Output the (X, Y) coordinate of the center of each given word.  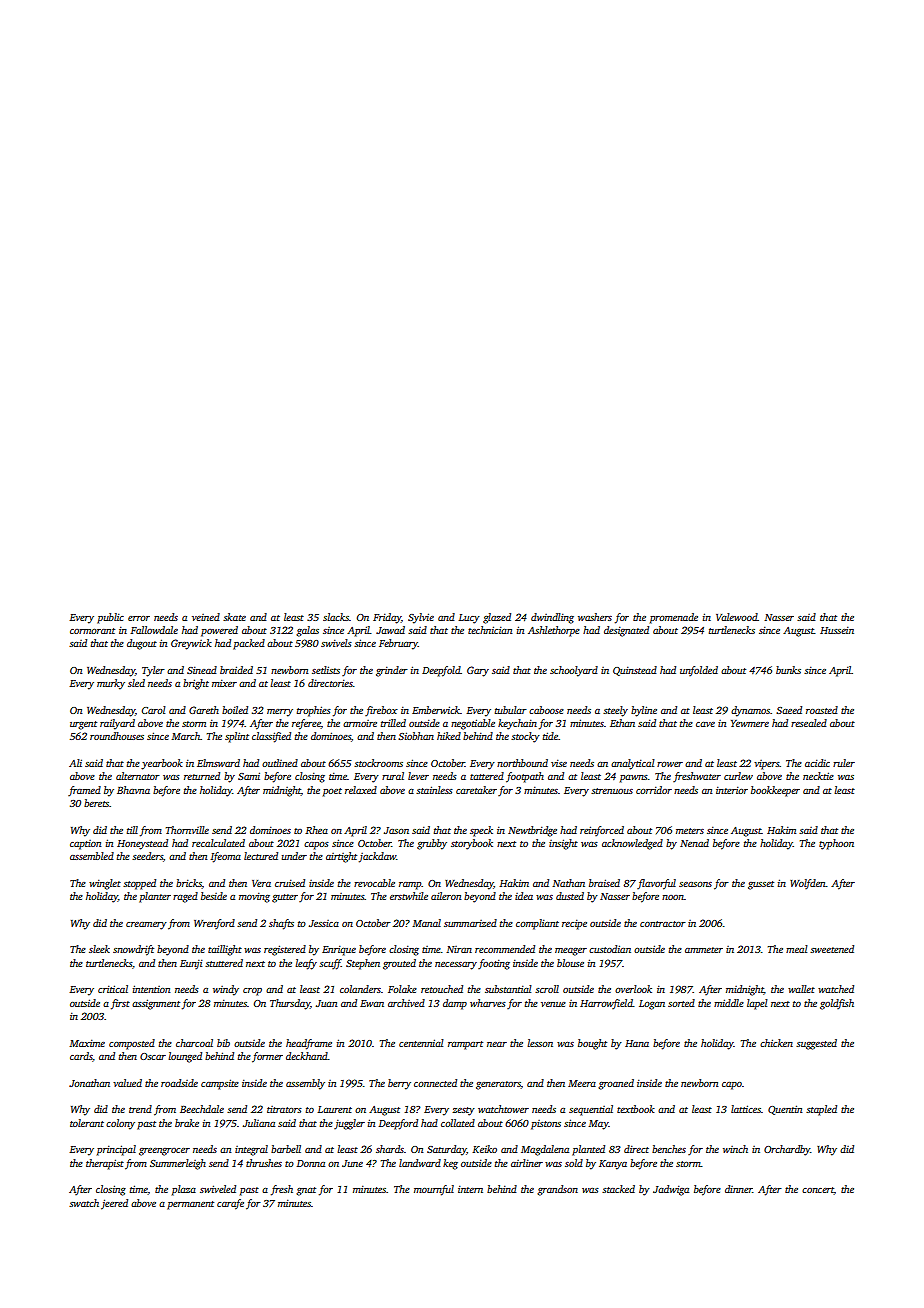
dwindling (552, 618)
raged (185, 897)
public (110, 618)
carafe (230, 1204)
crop (252, 992)
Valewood (737, 617)
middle (729, 1003)
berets (97, 803)
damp (455, 1004)
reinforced (602, 831)
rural (393, 776)
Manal (427, 923)
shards (390, 1149)
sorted (681, 1003)
